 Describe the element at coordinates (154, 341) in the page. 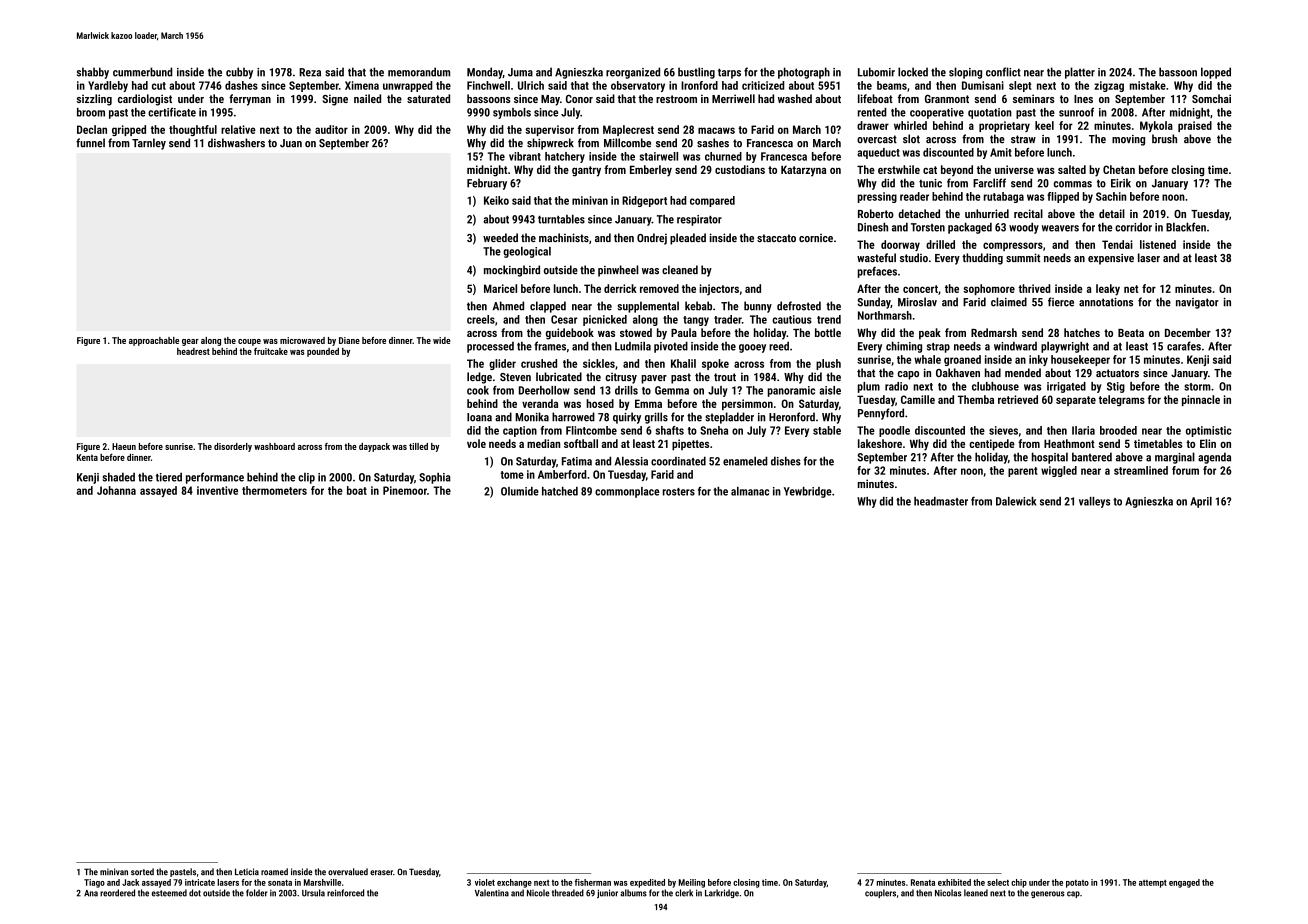

I see `approachable` at that location.
